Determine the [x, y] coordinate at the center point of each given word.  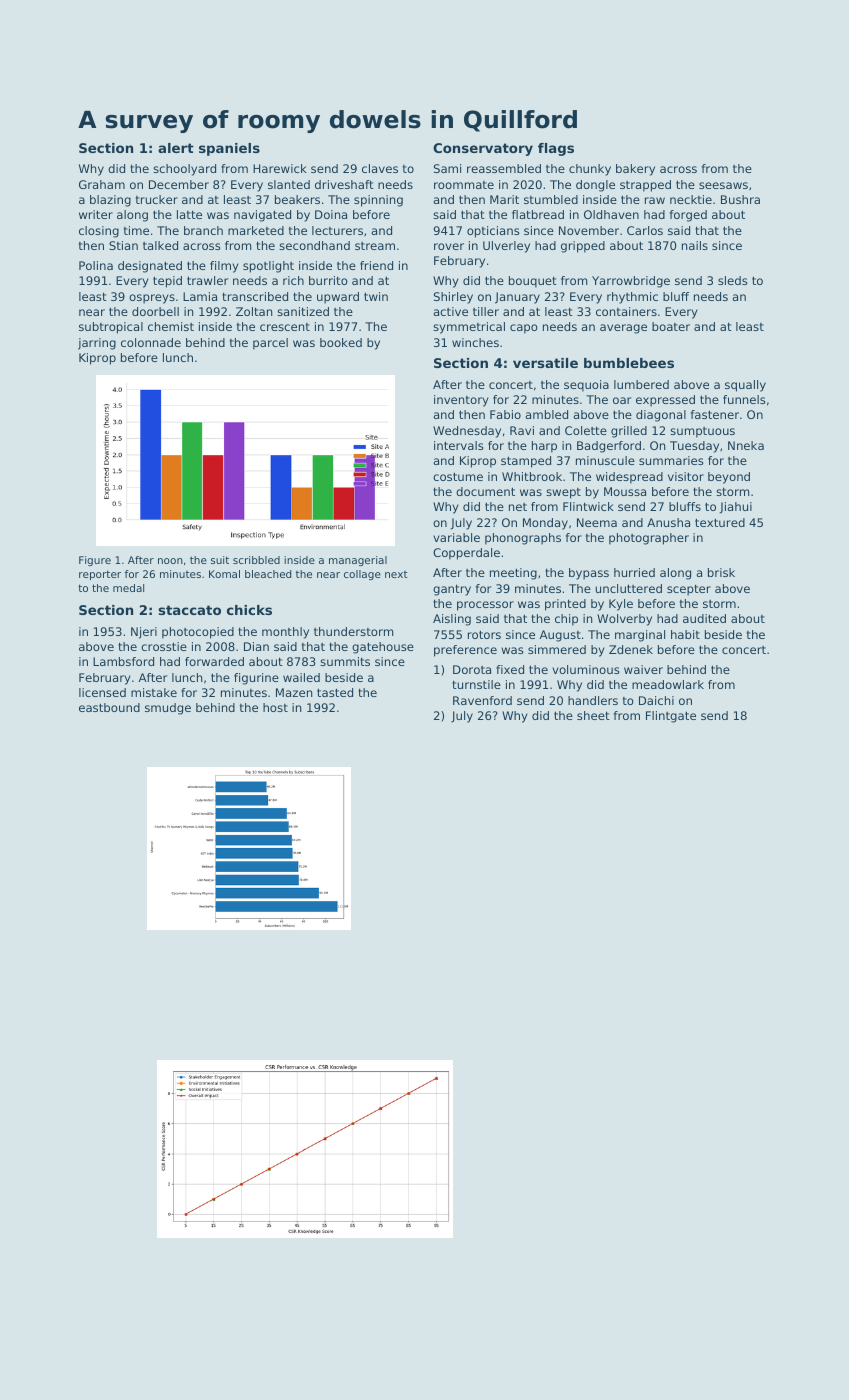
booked [341, 342]
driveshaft [344, 184]
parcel [270, 344]
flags [556, 149]
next [396, 574]
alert [176, 148]
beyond [729, 478]
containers [626, 311]
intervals [459, 445]
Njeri [144, 633]
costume [458, 476]
